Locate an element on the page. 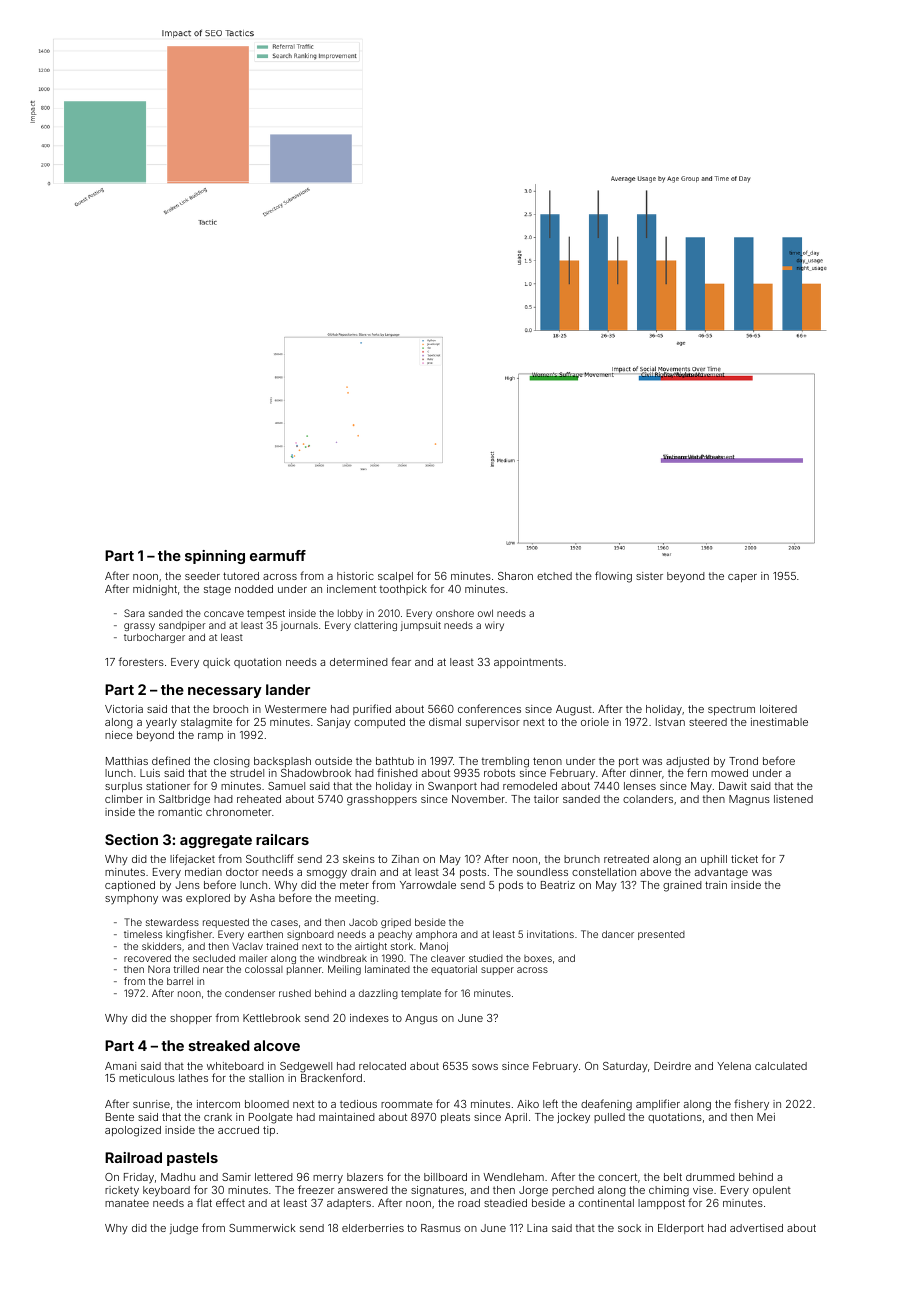  fishery is located at coordinates (751, 1104).
